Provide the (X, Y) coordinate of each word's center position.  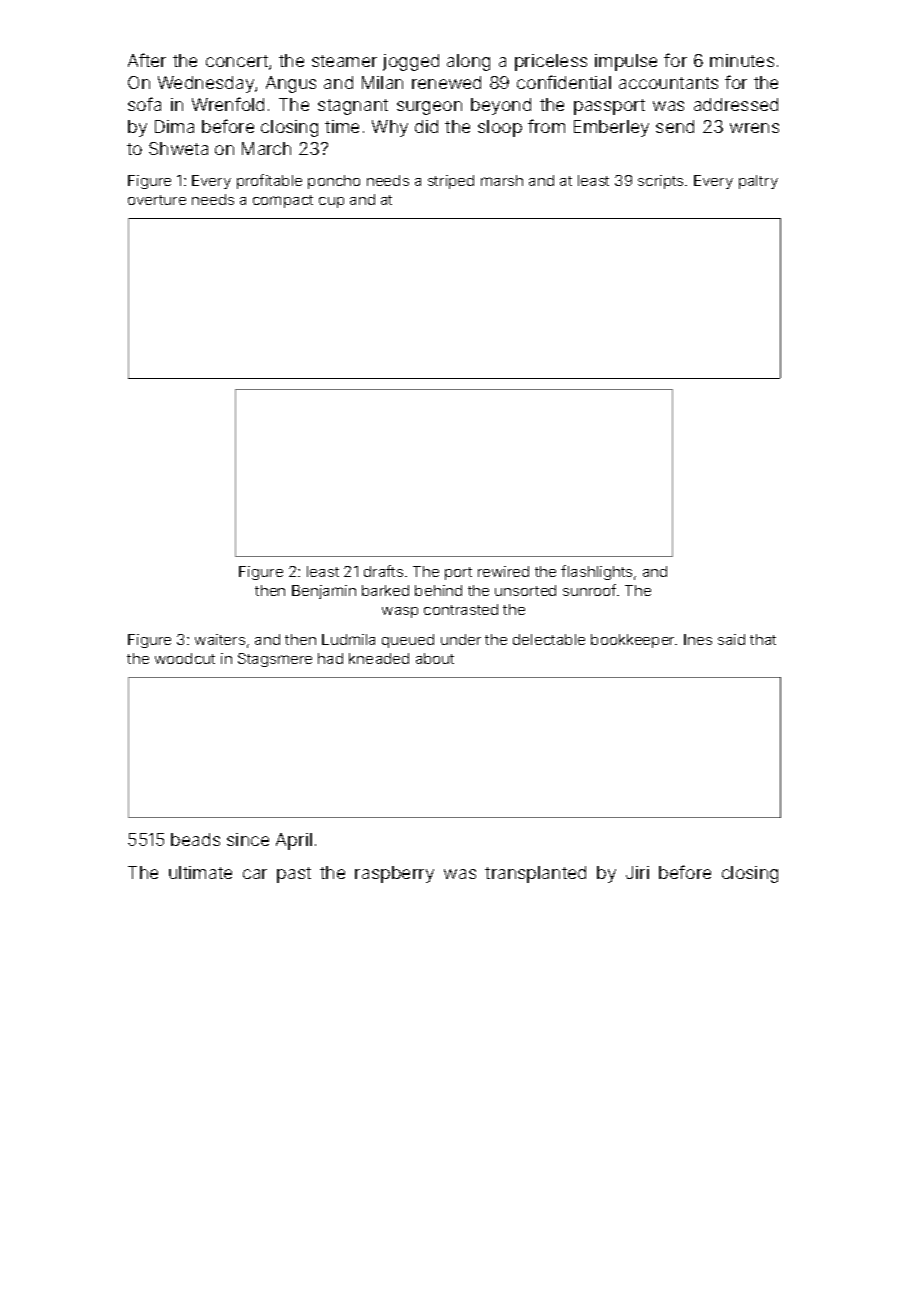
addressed (736, 104)
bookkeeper (632, 641)
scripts (660, 182)
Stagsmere (275, 660)
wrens (754, 128)
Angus (291, 84)
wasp (400, 612)
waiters (220, 639)
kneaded (379, 658)
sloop (500, 128)
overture (157, 200)
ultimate (200, 872)
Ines (698, 639)
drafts (383, 571)
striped (451, 182)
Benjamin (324, 592)
